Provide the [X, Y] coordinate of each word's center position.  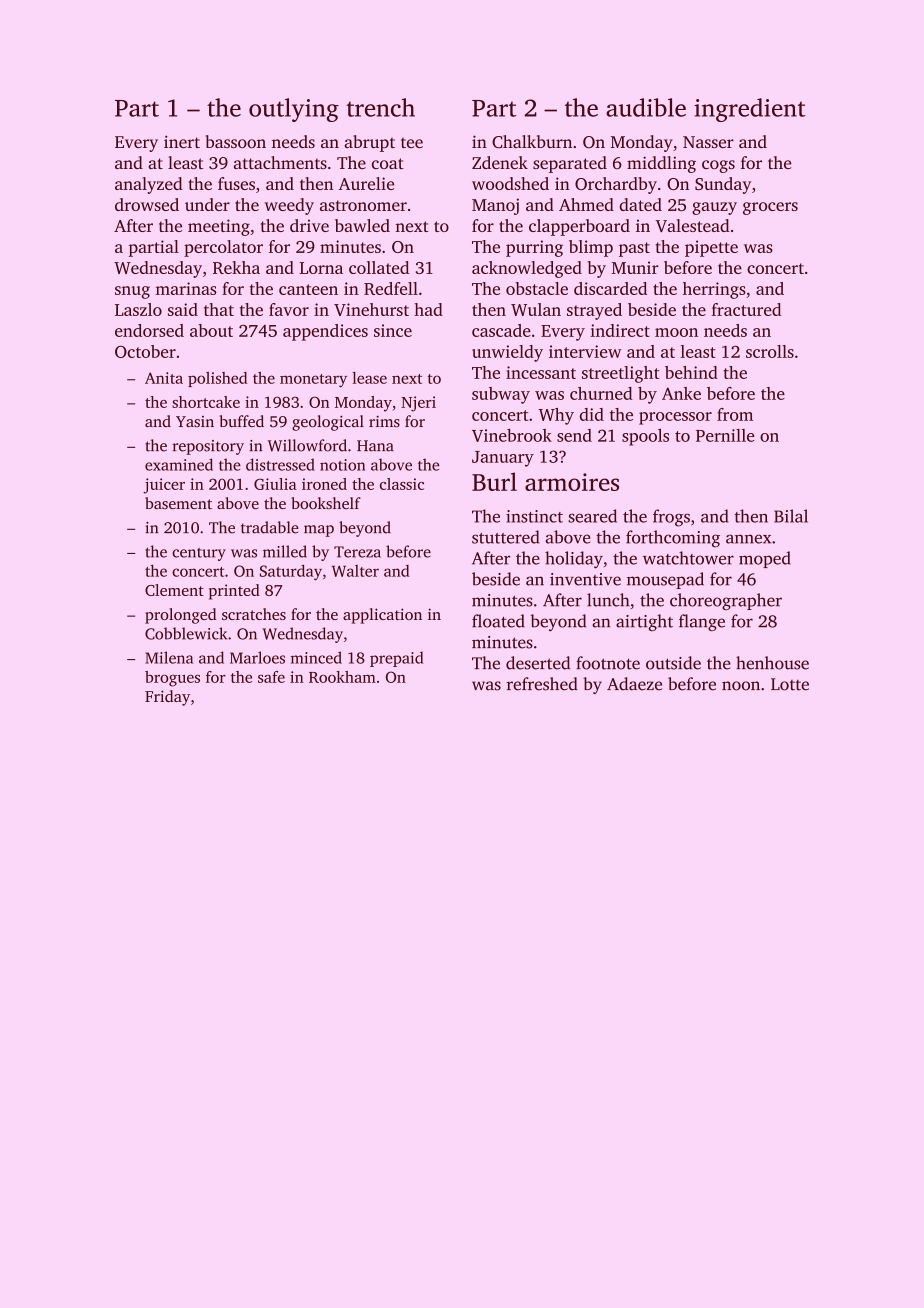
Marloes [257, 657]
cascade [501, 330]
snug [132, 292]
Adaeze [634, 684]
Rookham [342, 677]
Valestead [692, 225]
